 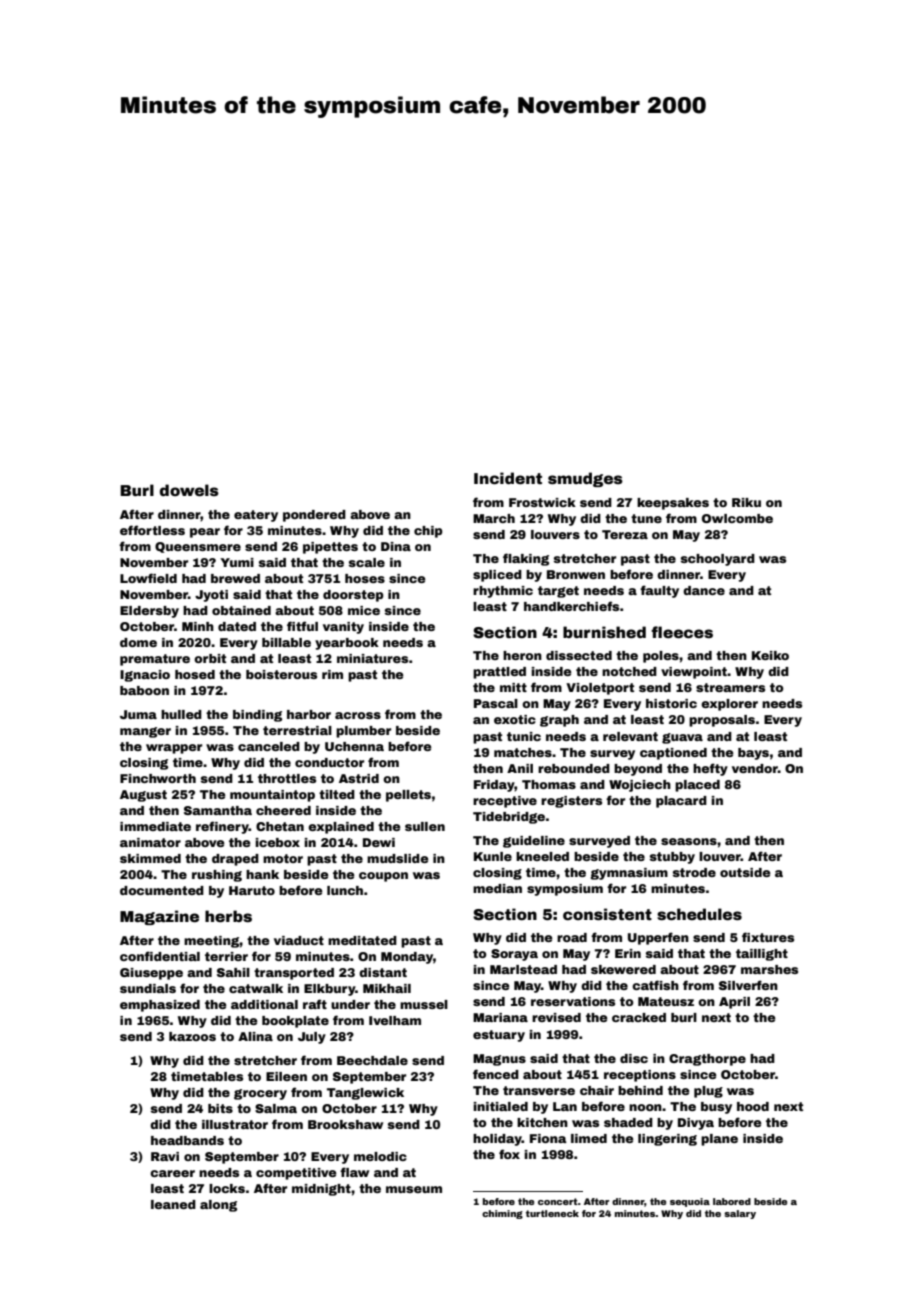 What do you see at coordinates (740, 1214) in the document?
I see `salary` at bounding box center [740, 1214].
